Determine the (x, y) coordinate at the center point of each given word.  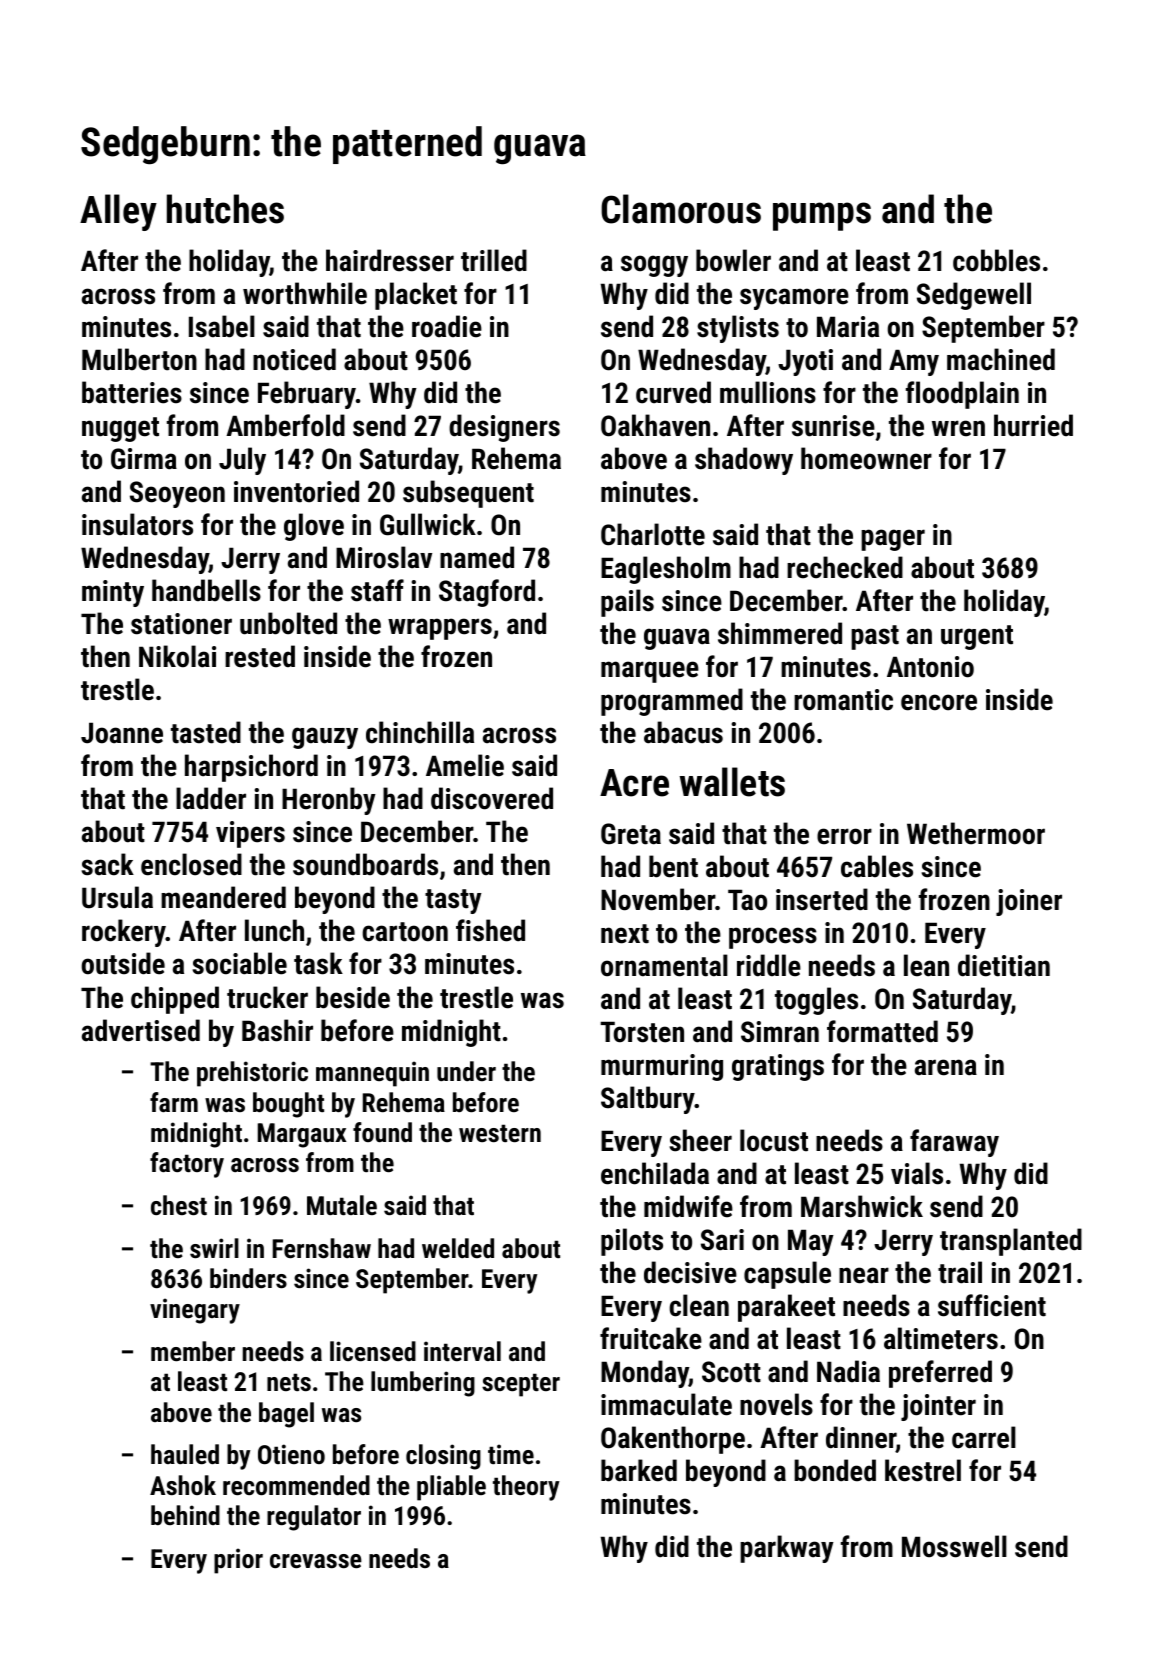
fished (490, 930)
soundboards (365, 864)
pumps (822, 216)
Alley (118, 212)
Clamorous (681, 209)
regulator (314, 1518)
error (844, 836)
